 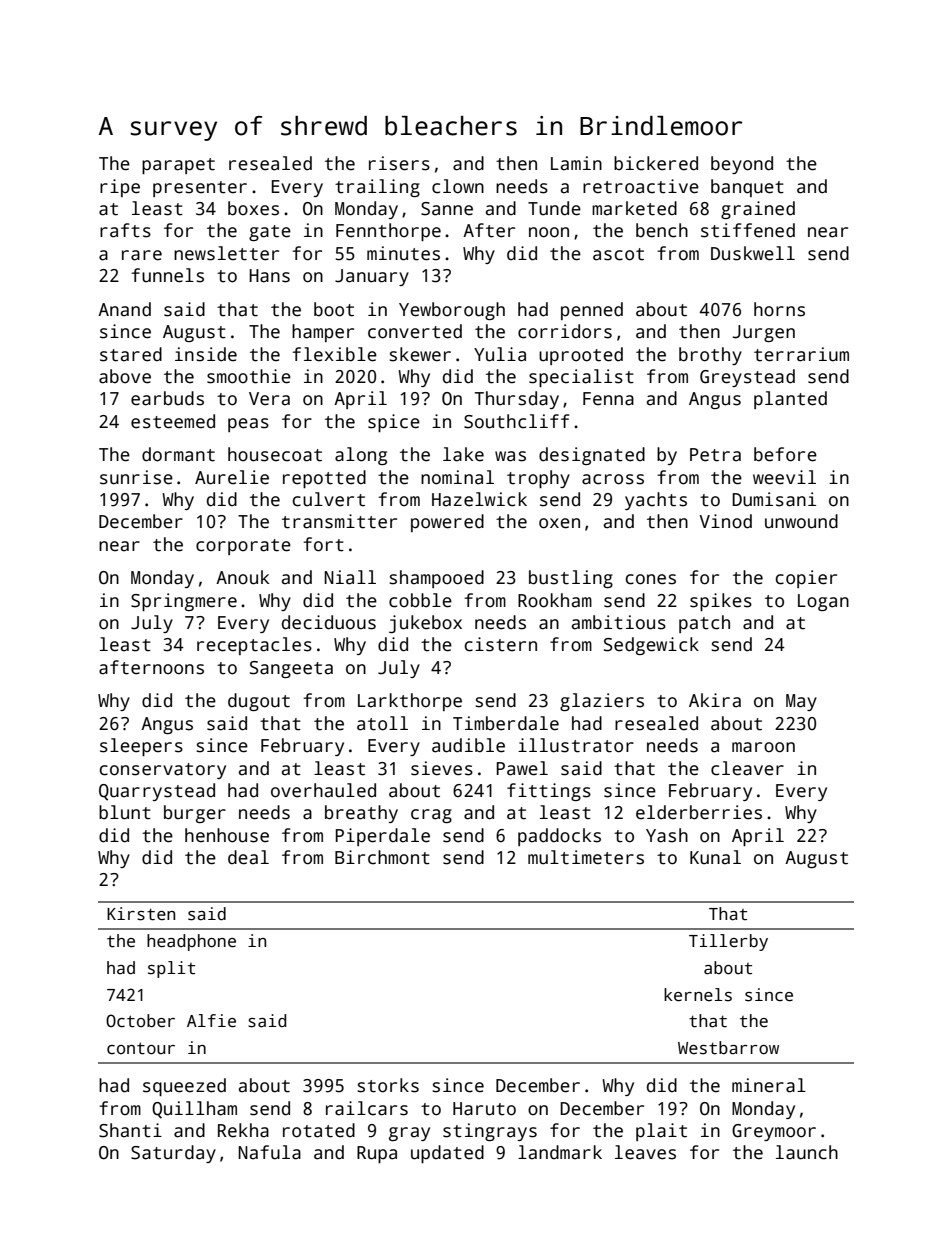 I want to click on Springmere, so click(x=184, y=602).
